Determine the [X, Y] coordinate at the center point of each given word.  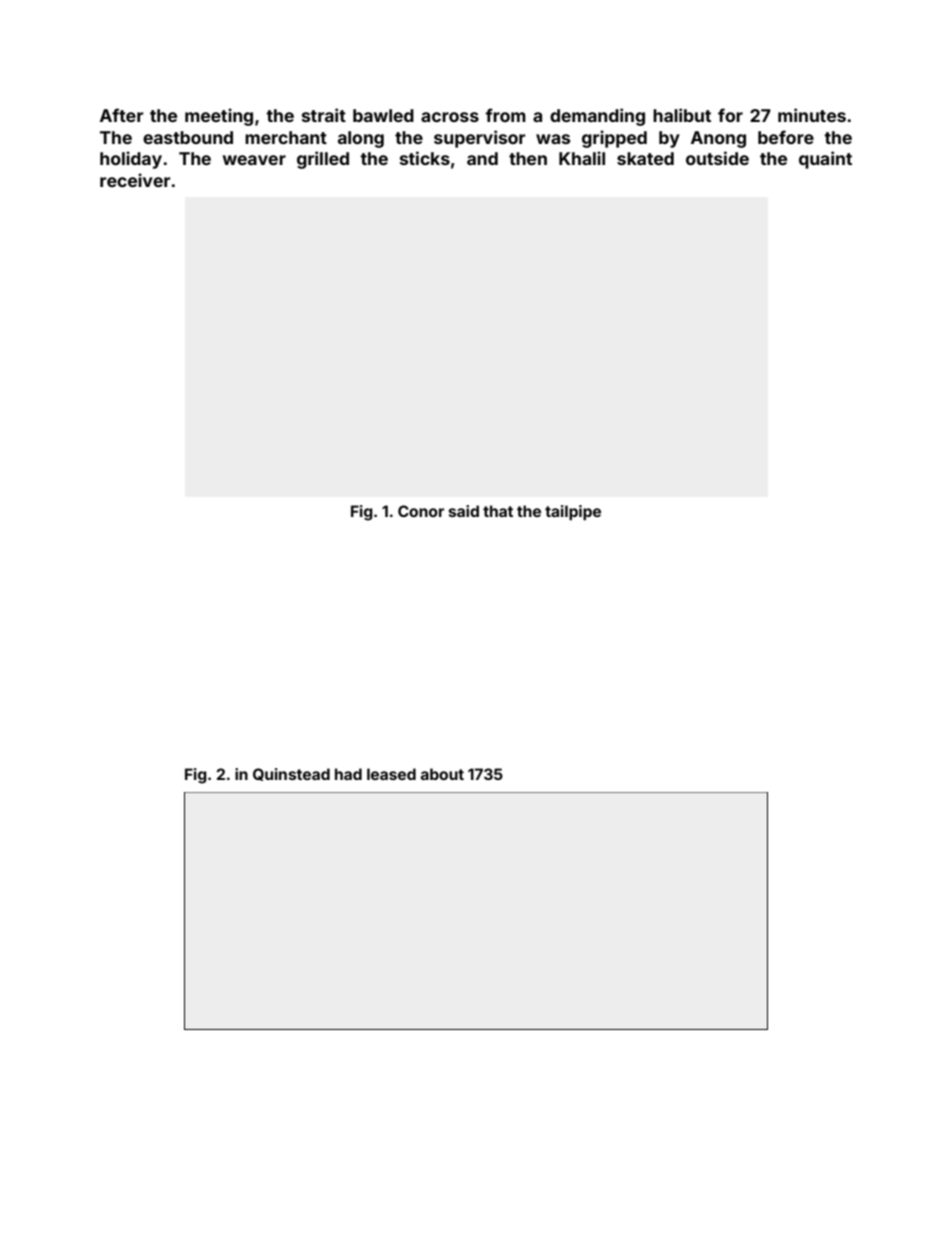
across [450, 117]
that [498, 511]
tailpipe [573, 512]
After [121, 115]
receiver [135, 180]
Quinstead [291, 774]
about [442, 774]
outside [717, 158]
